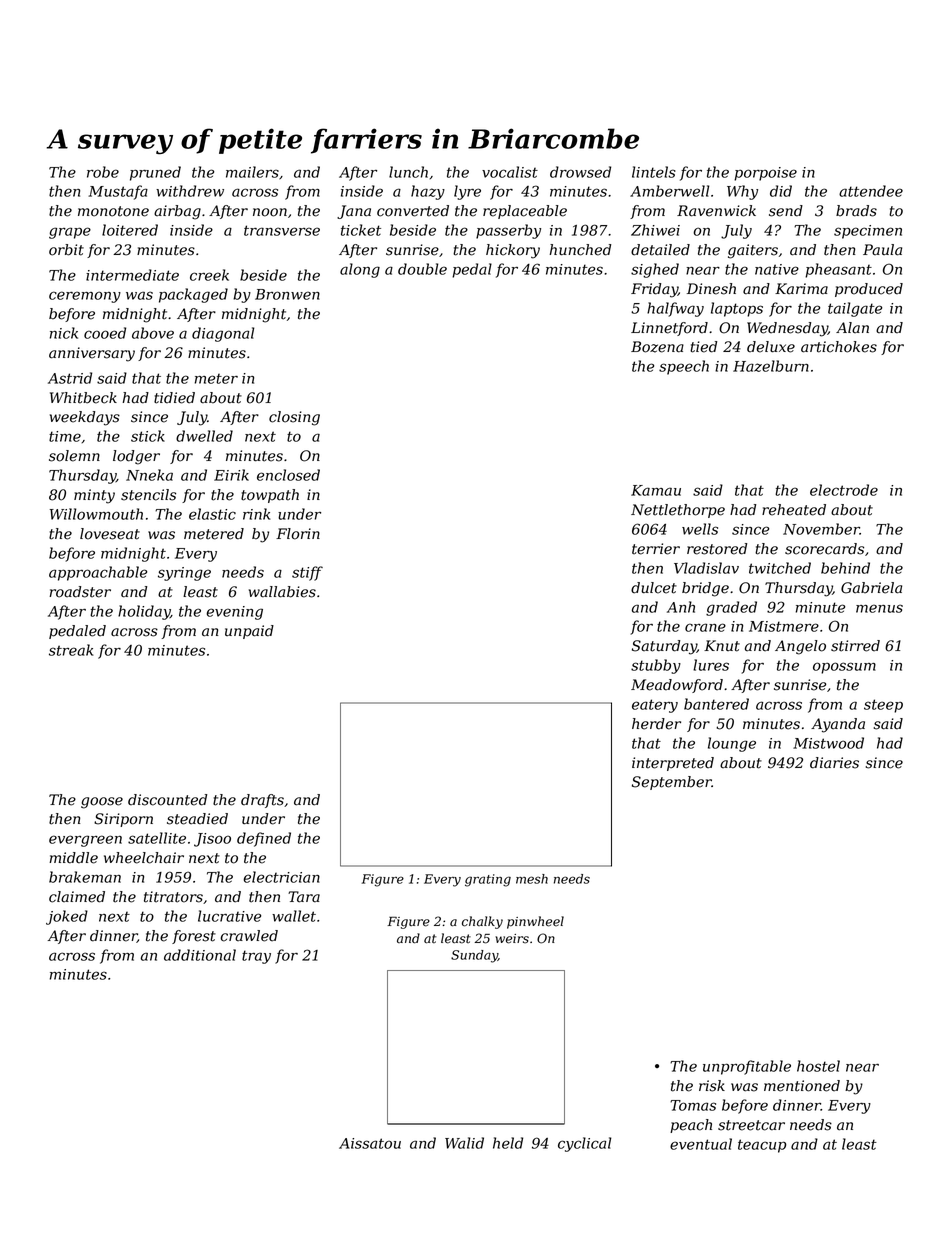 The image size is (952, 1233). I want to click on Hazelburn, so click(771, 366).
